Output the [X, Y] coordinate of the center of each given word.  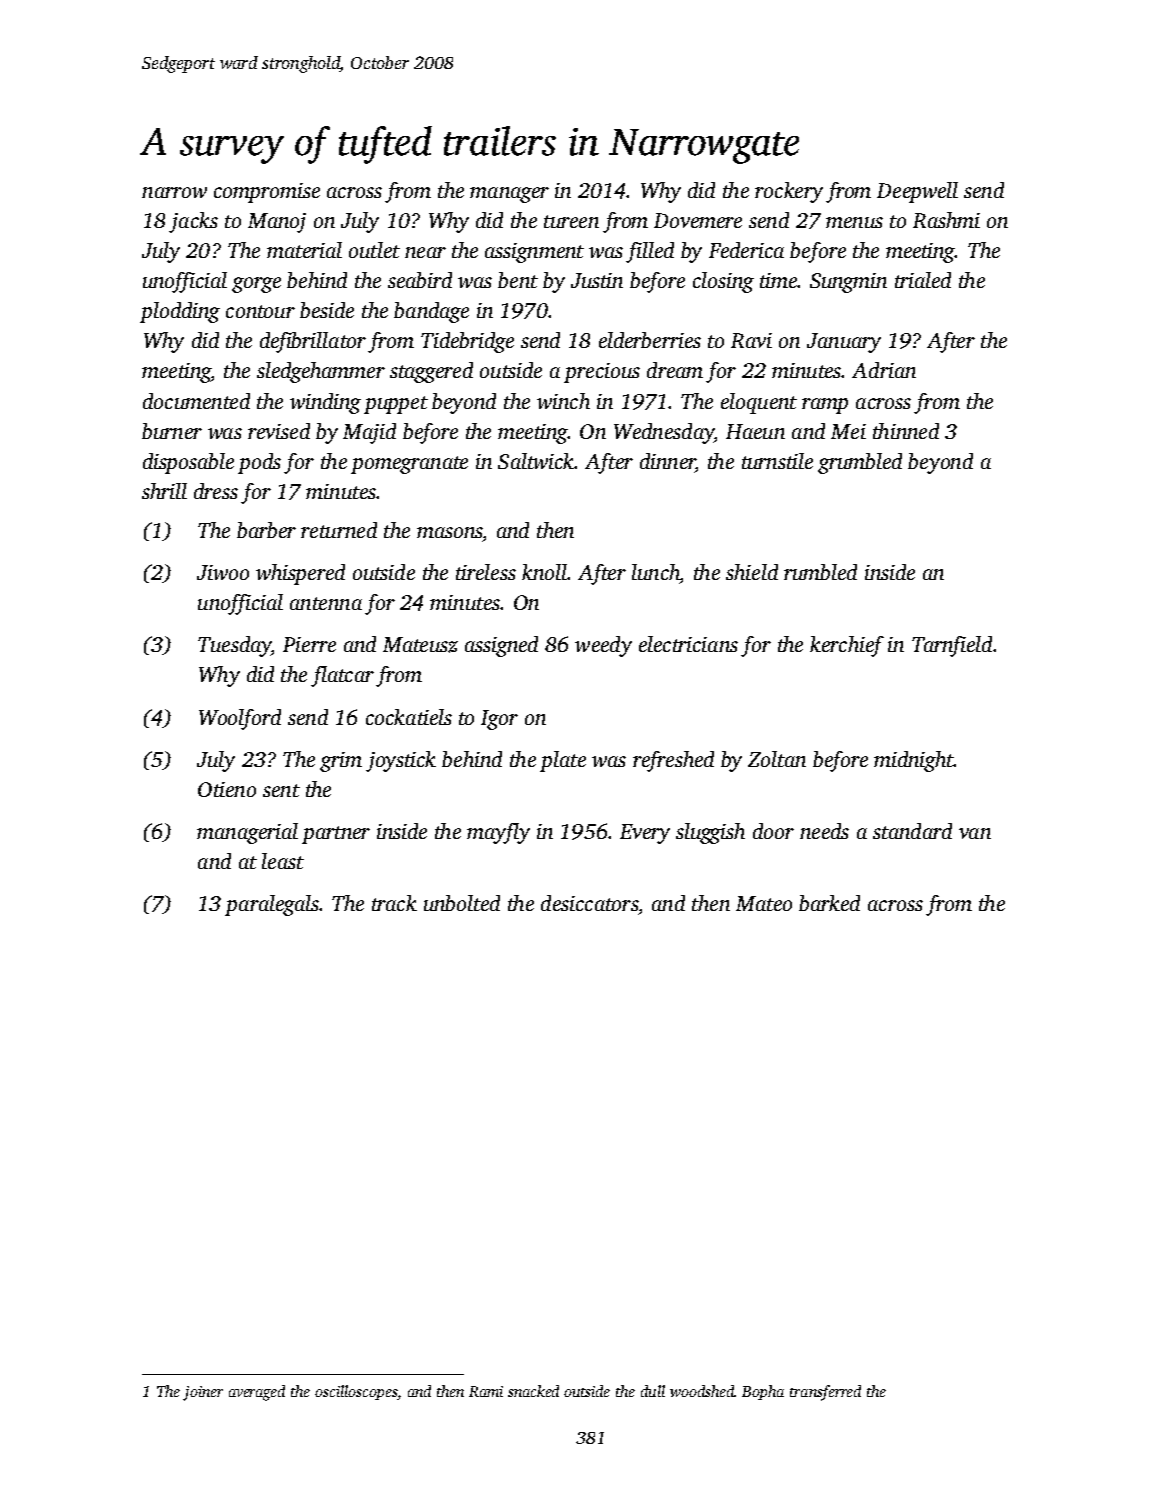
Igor [499, 720]
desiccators [589, 903]
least [283, 861]
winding [325, 403]
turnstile [777, 461]
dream [675, 370]
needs [824, 831]
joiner [203, 1393]
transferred [825, 1393]
